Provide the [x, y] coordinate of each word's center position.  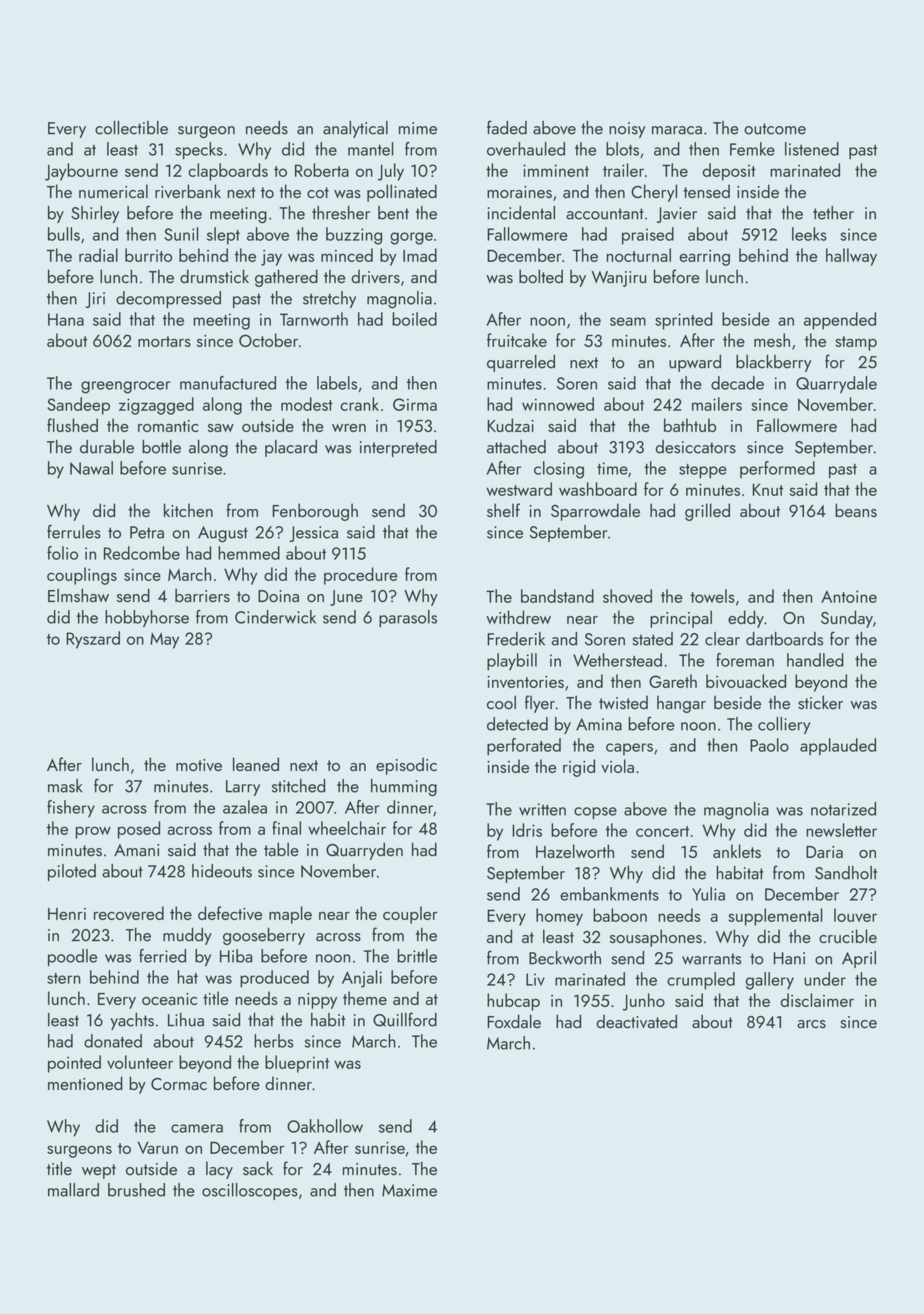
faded [507, 127]
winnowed [558, 404]
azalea [245, 807]
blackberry [773, 363]
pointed [74, 1064]
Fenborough [315, 512]
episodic [406, 766]
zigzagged [156, 406]
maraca [677, 130]
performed [777, 469]
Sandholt [846, 873]
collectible [131, 128]
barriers [202, 595]
